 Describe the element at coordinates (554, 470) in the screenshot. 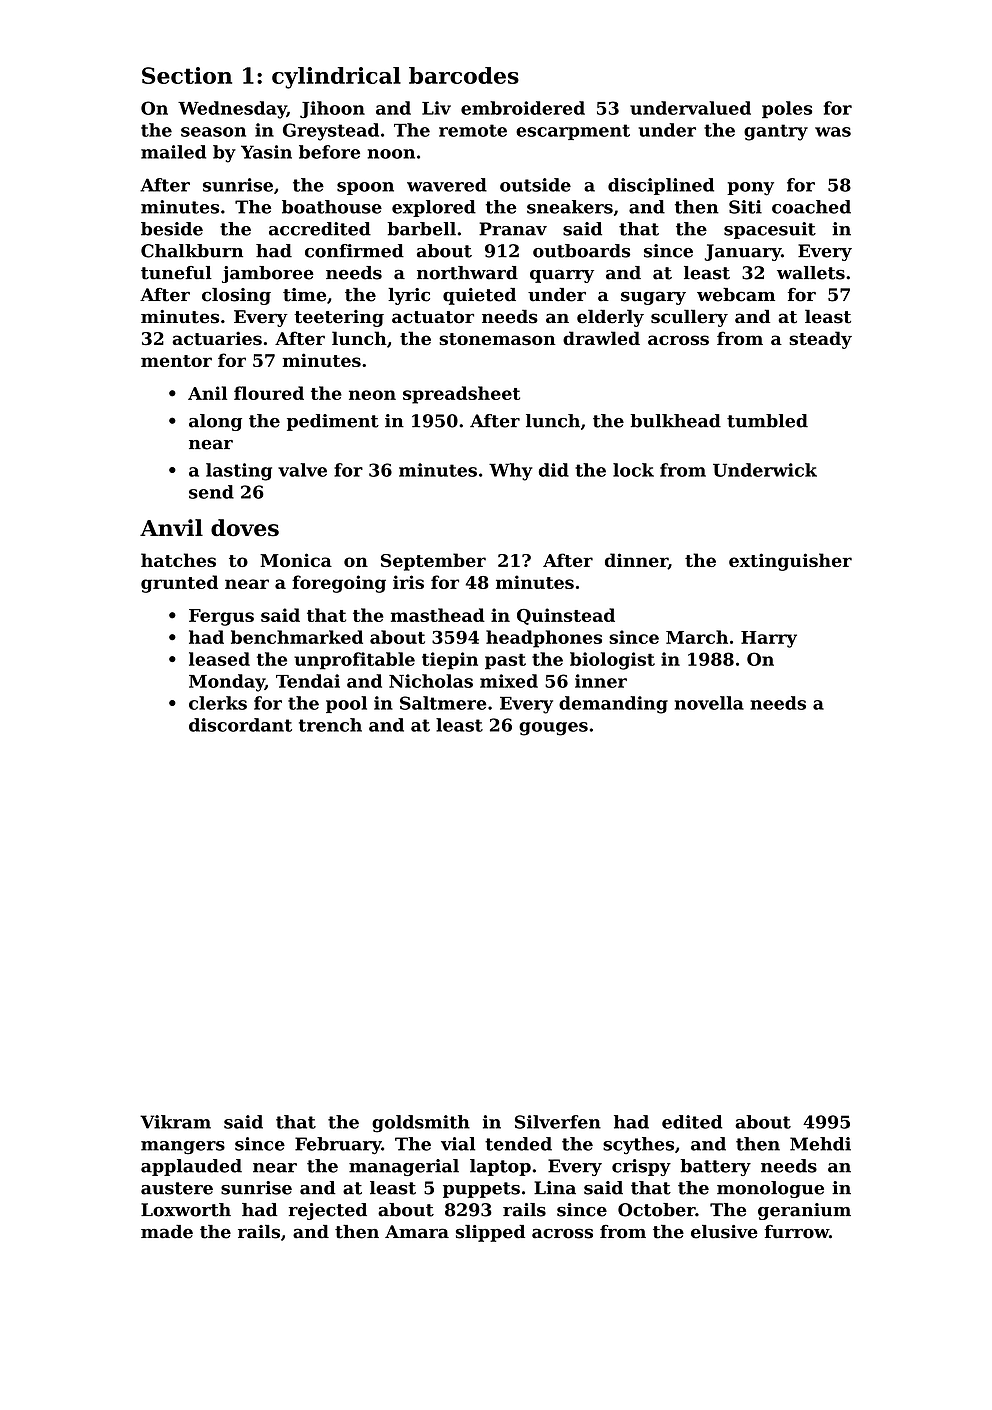

I see `did` at that location.
